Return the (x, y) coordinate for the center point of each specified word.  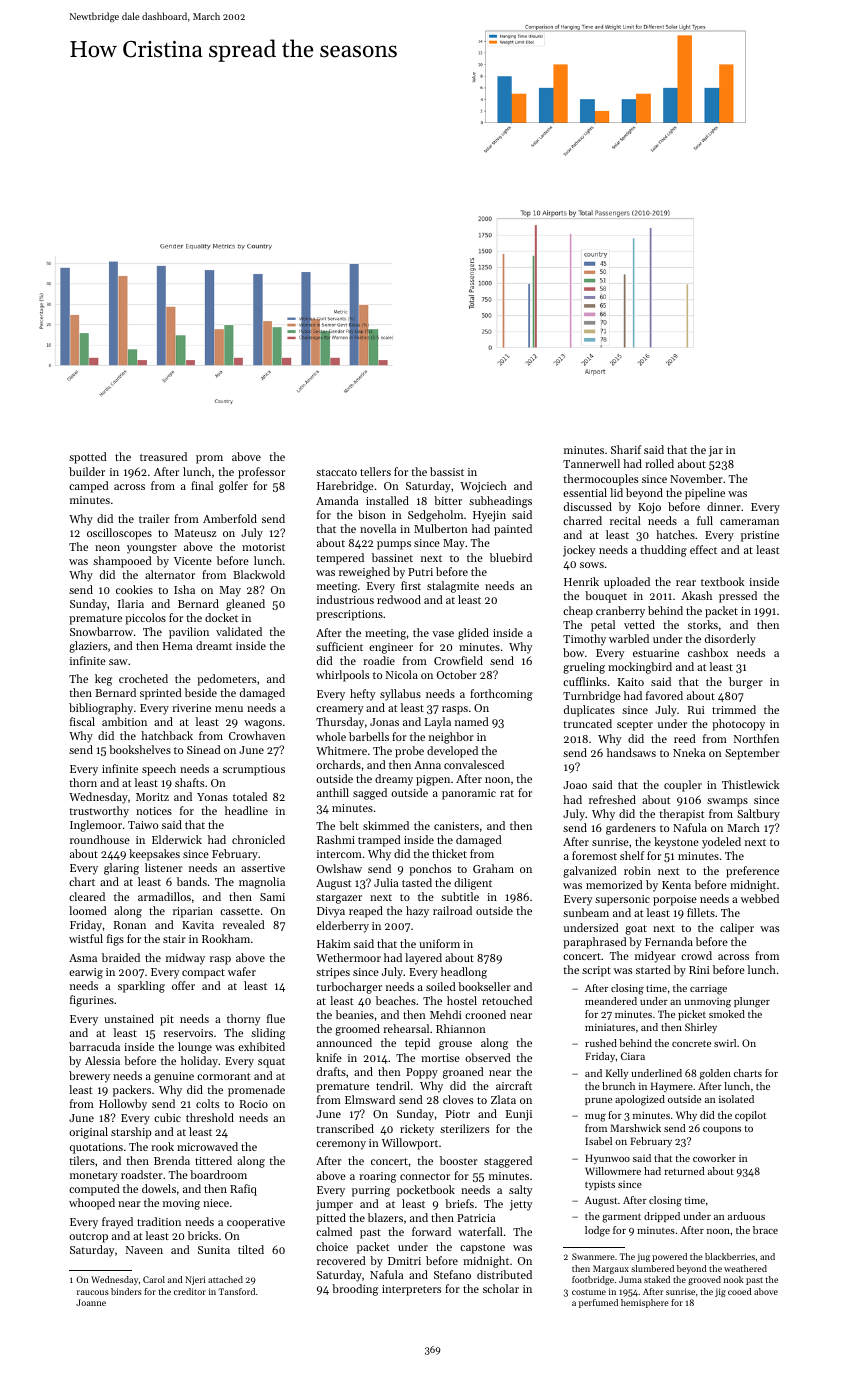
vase (443, 634)
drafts (331, 1071)
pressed (738, 597)
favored (664, 695)
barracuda (94, 1046)
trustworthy (99, 812)
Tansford (236, 1291)
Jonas (384, 722)
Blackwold (259, 574)
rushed (601, 1043)
